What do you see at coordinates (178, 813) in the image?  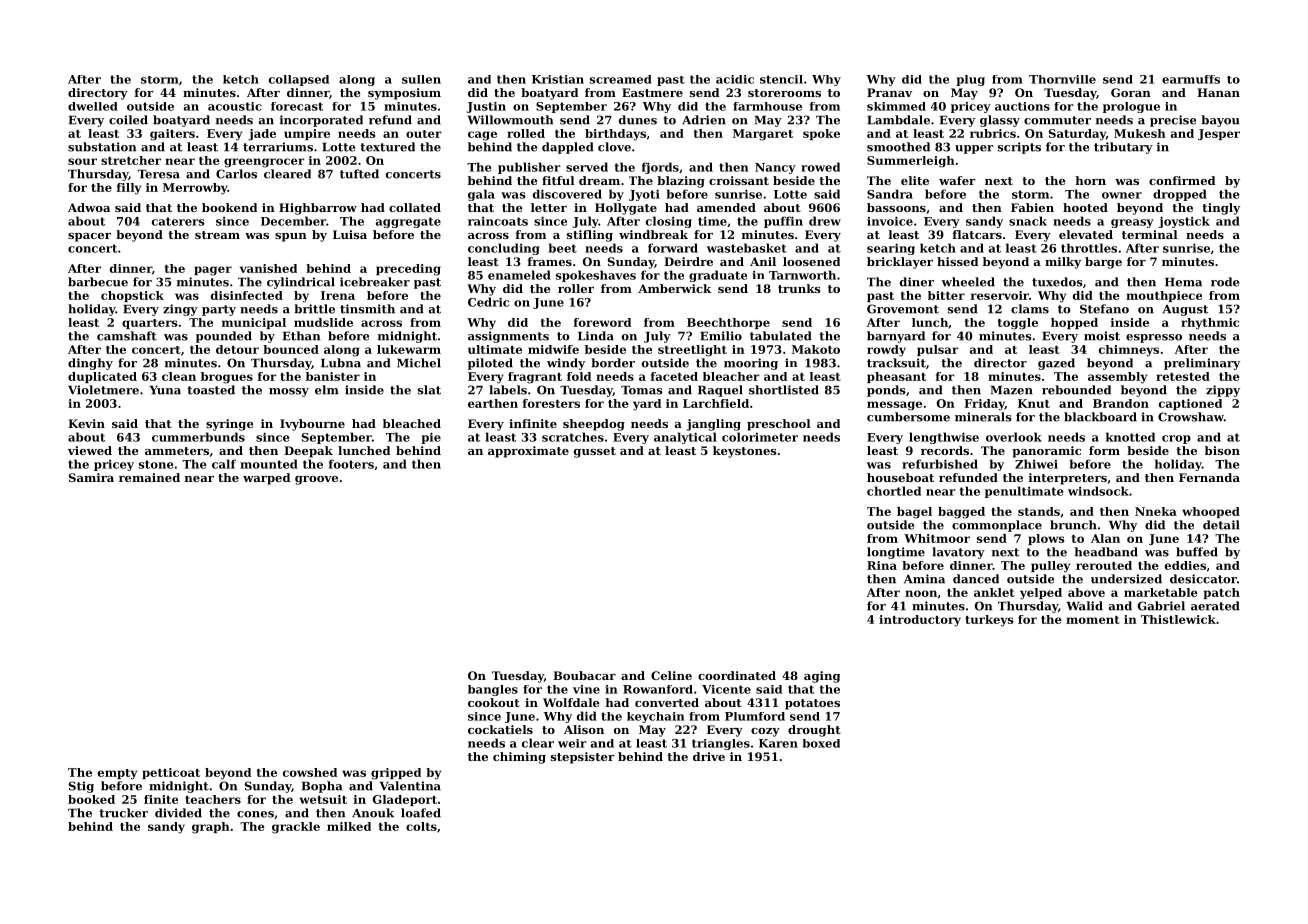 I see `divided` at bounding box center [178, 813].
